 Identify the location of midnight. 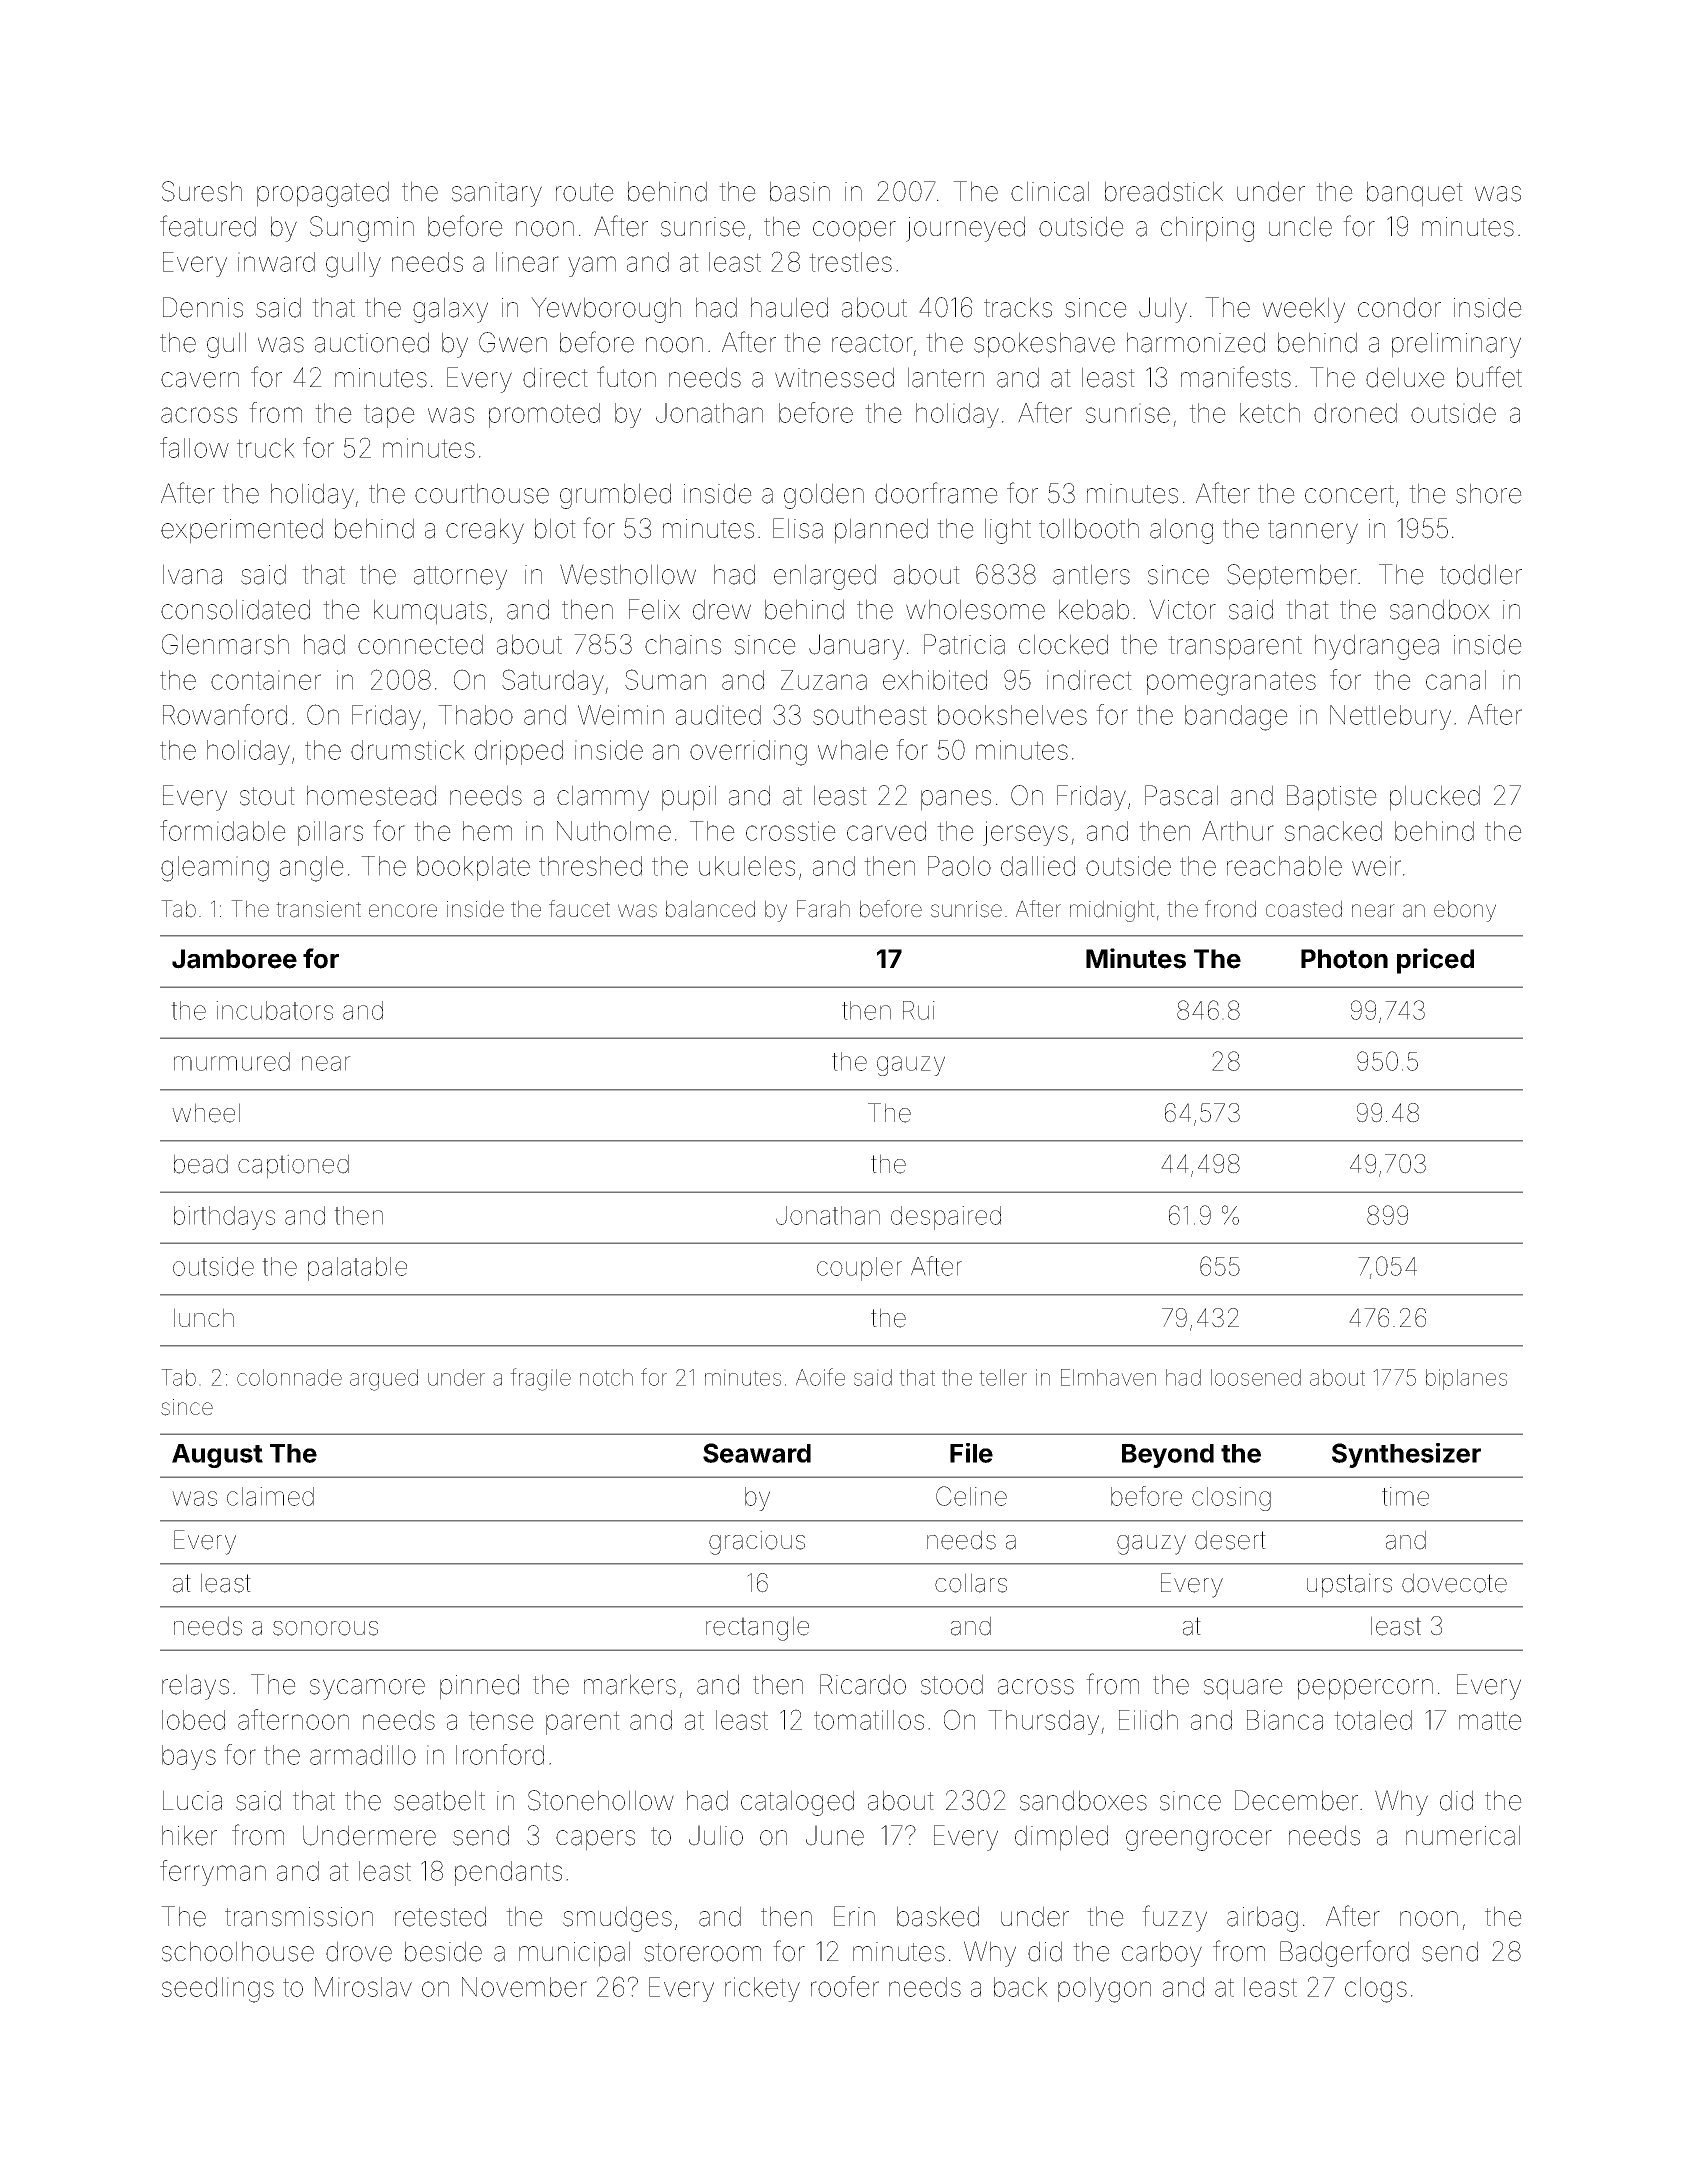
(1112, 911).
